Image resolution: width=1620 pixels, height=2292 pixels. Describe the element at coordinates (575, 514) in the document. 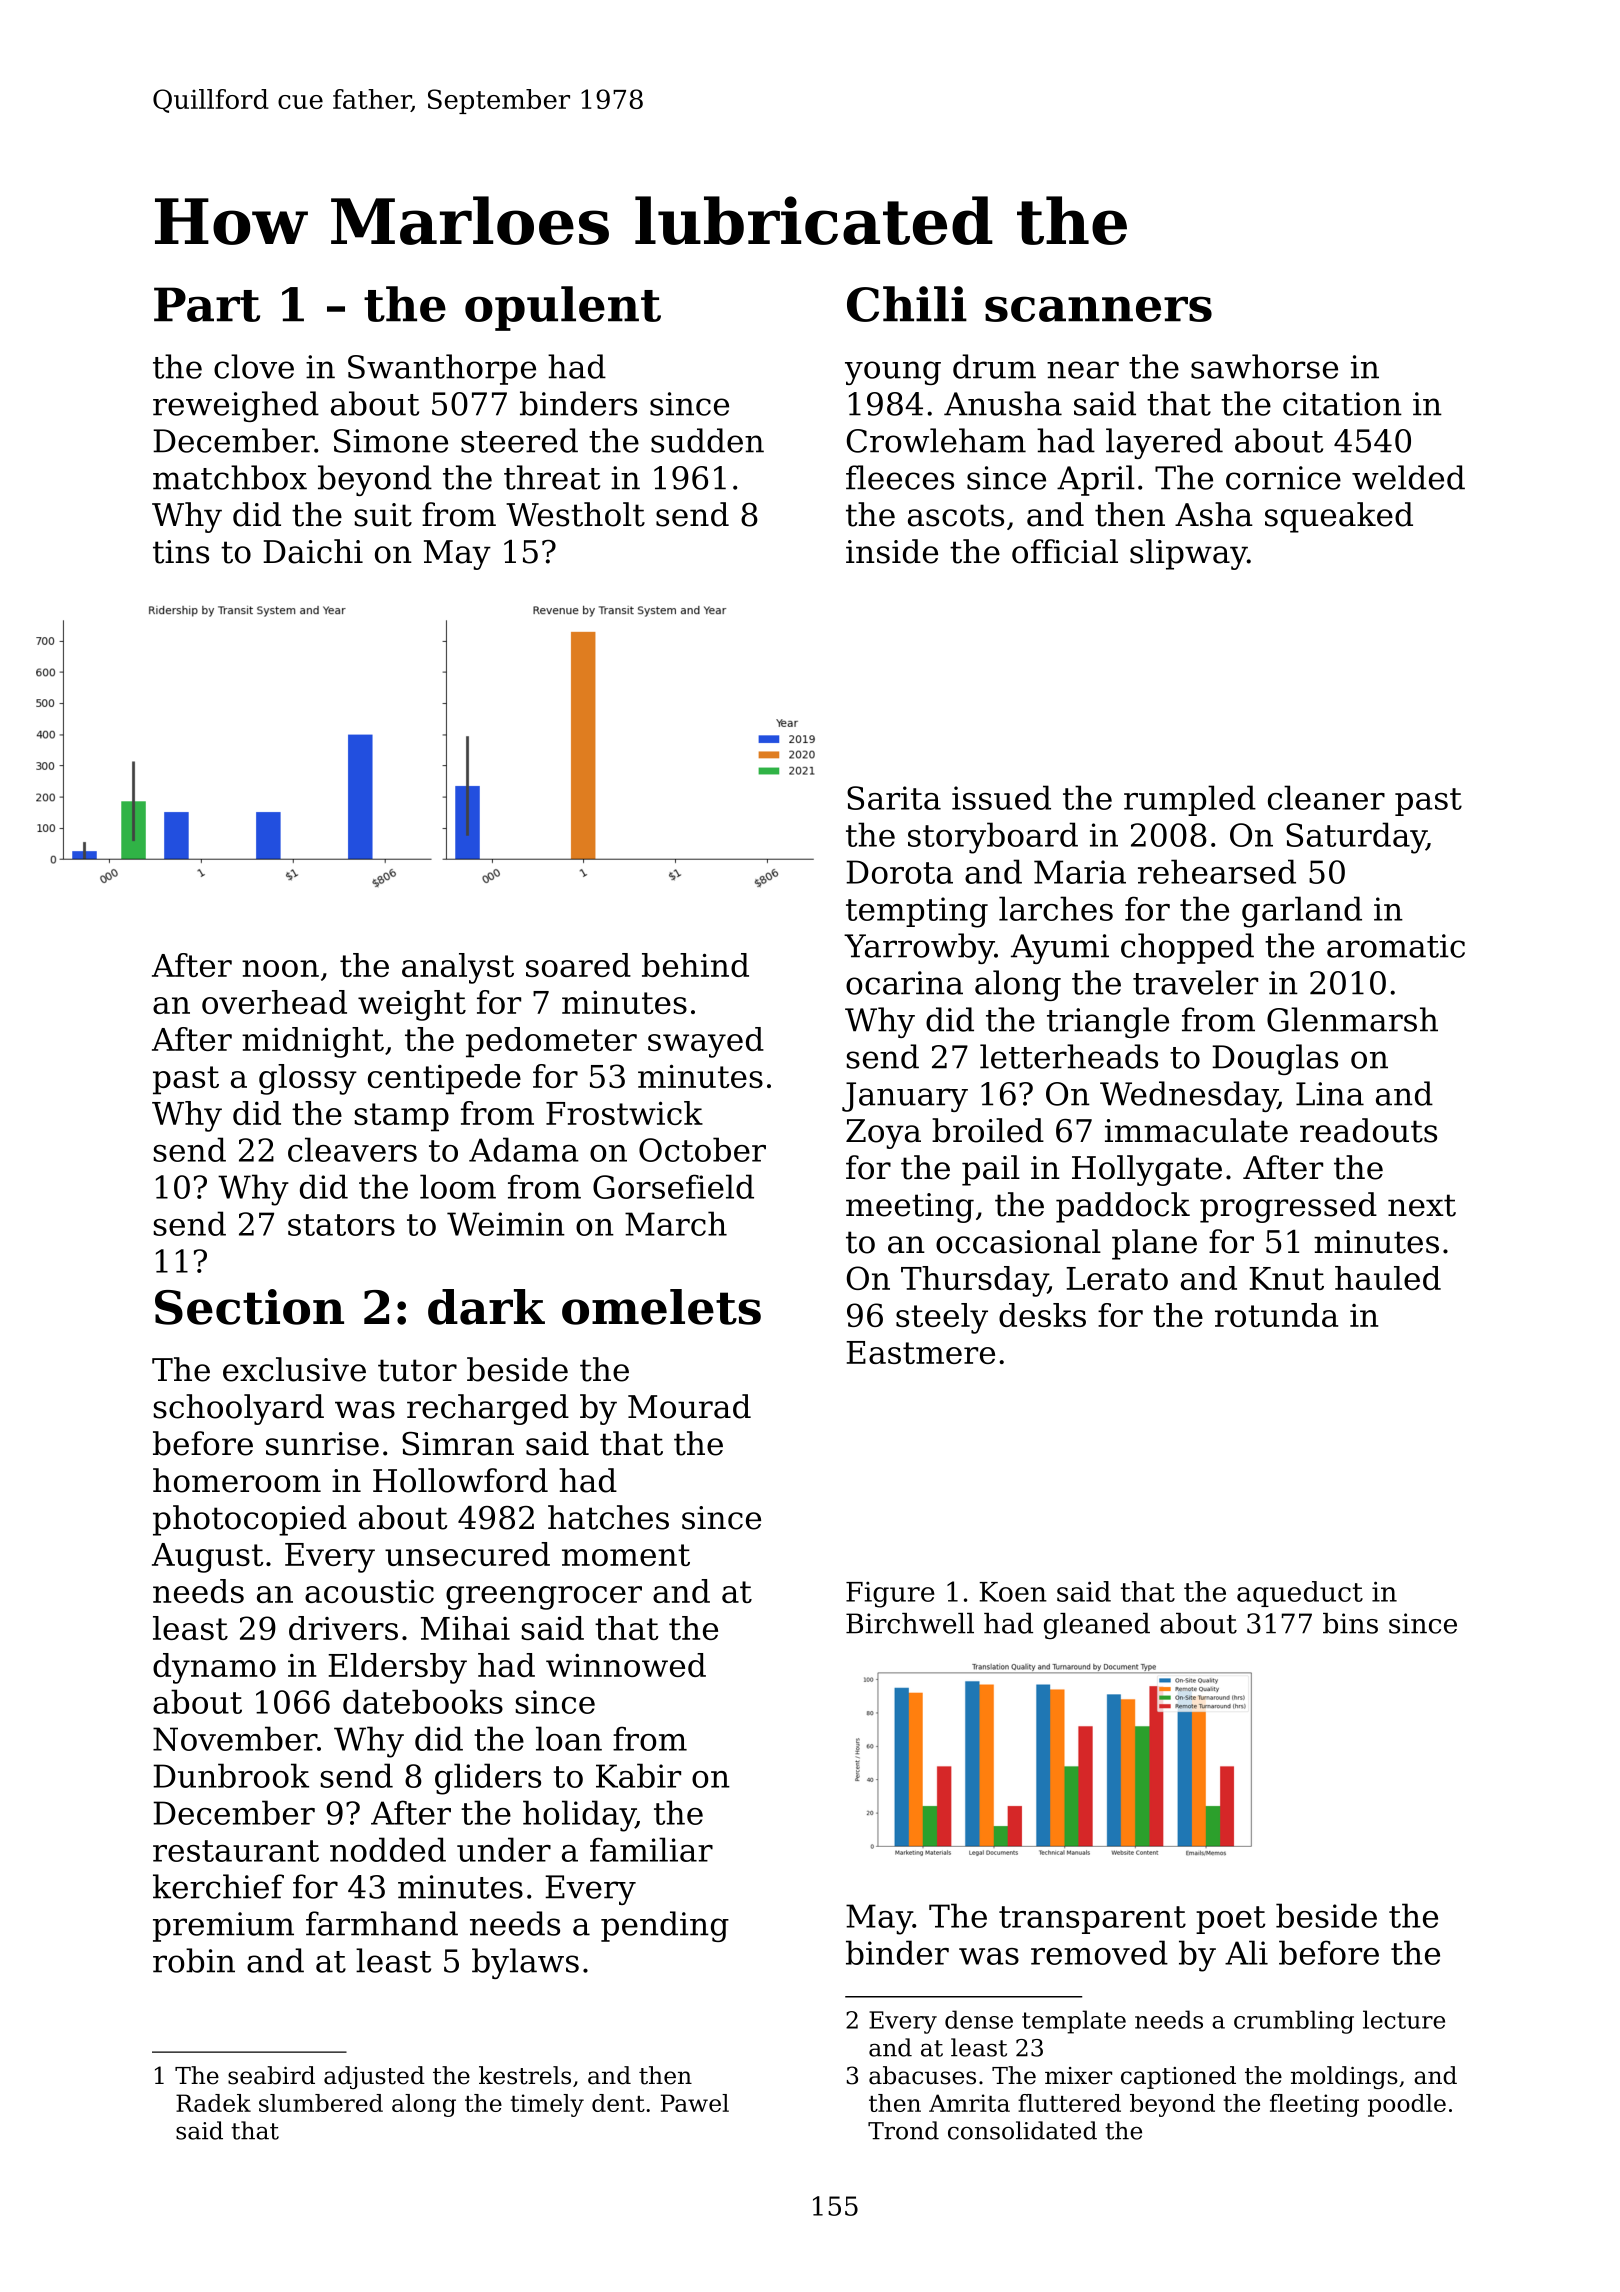

I see `Westholt` at that location.
